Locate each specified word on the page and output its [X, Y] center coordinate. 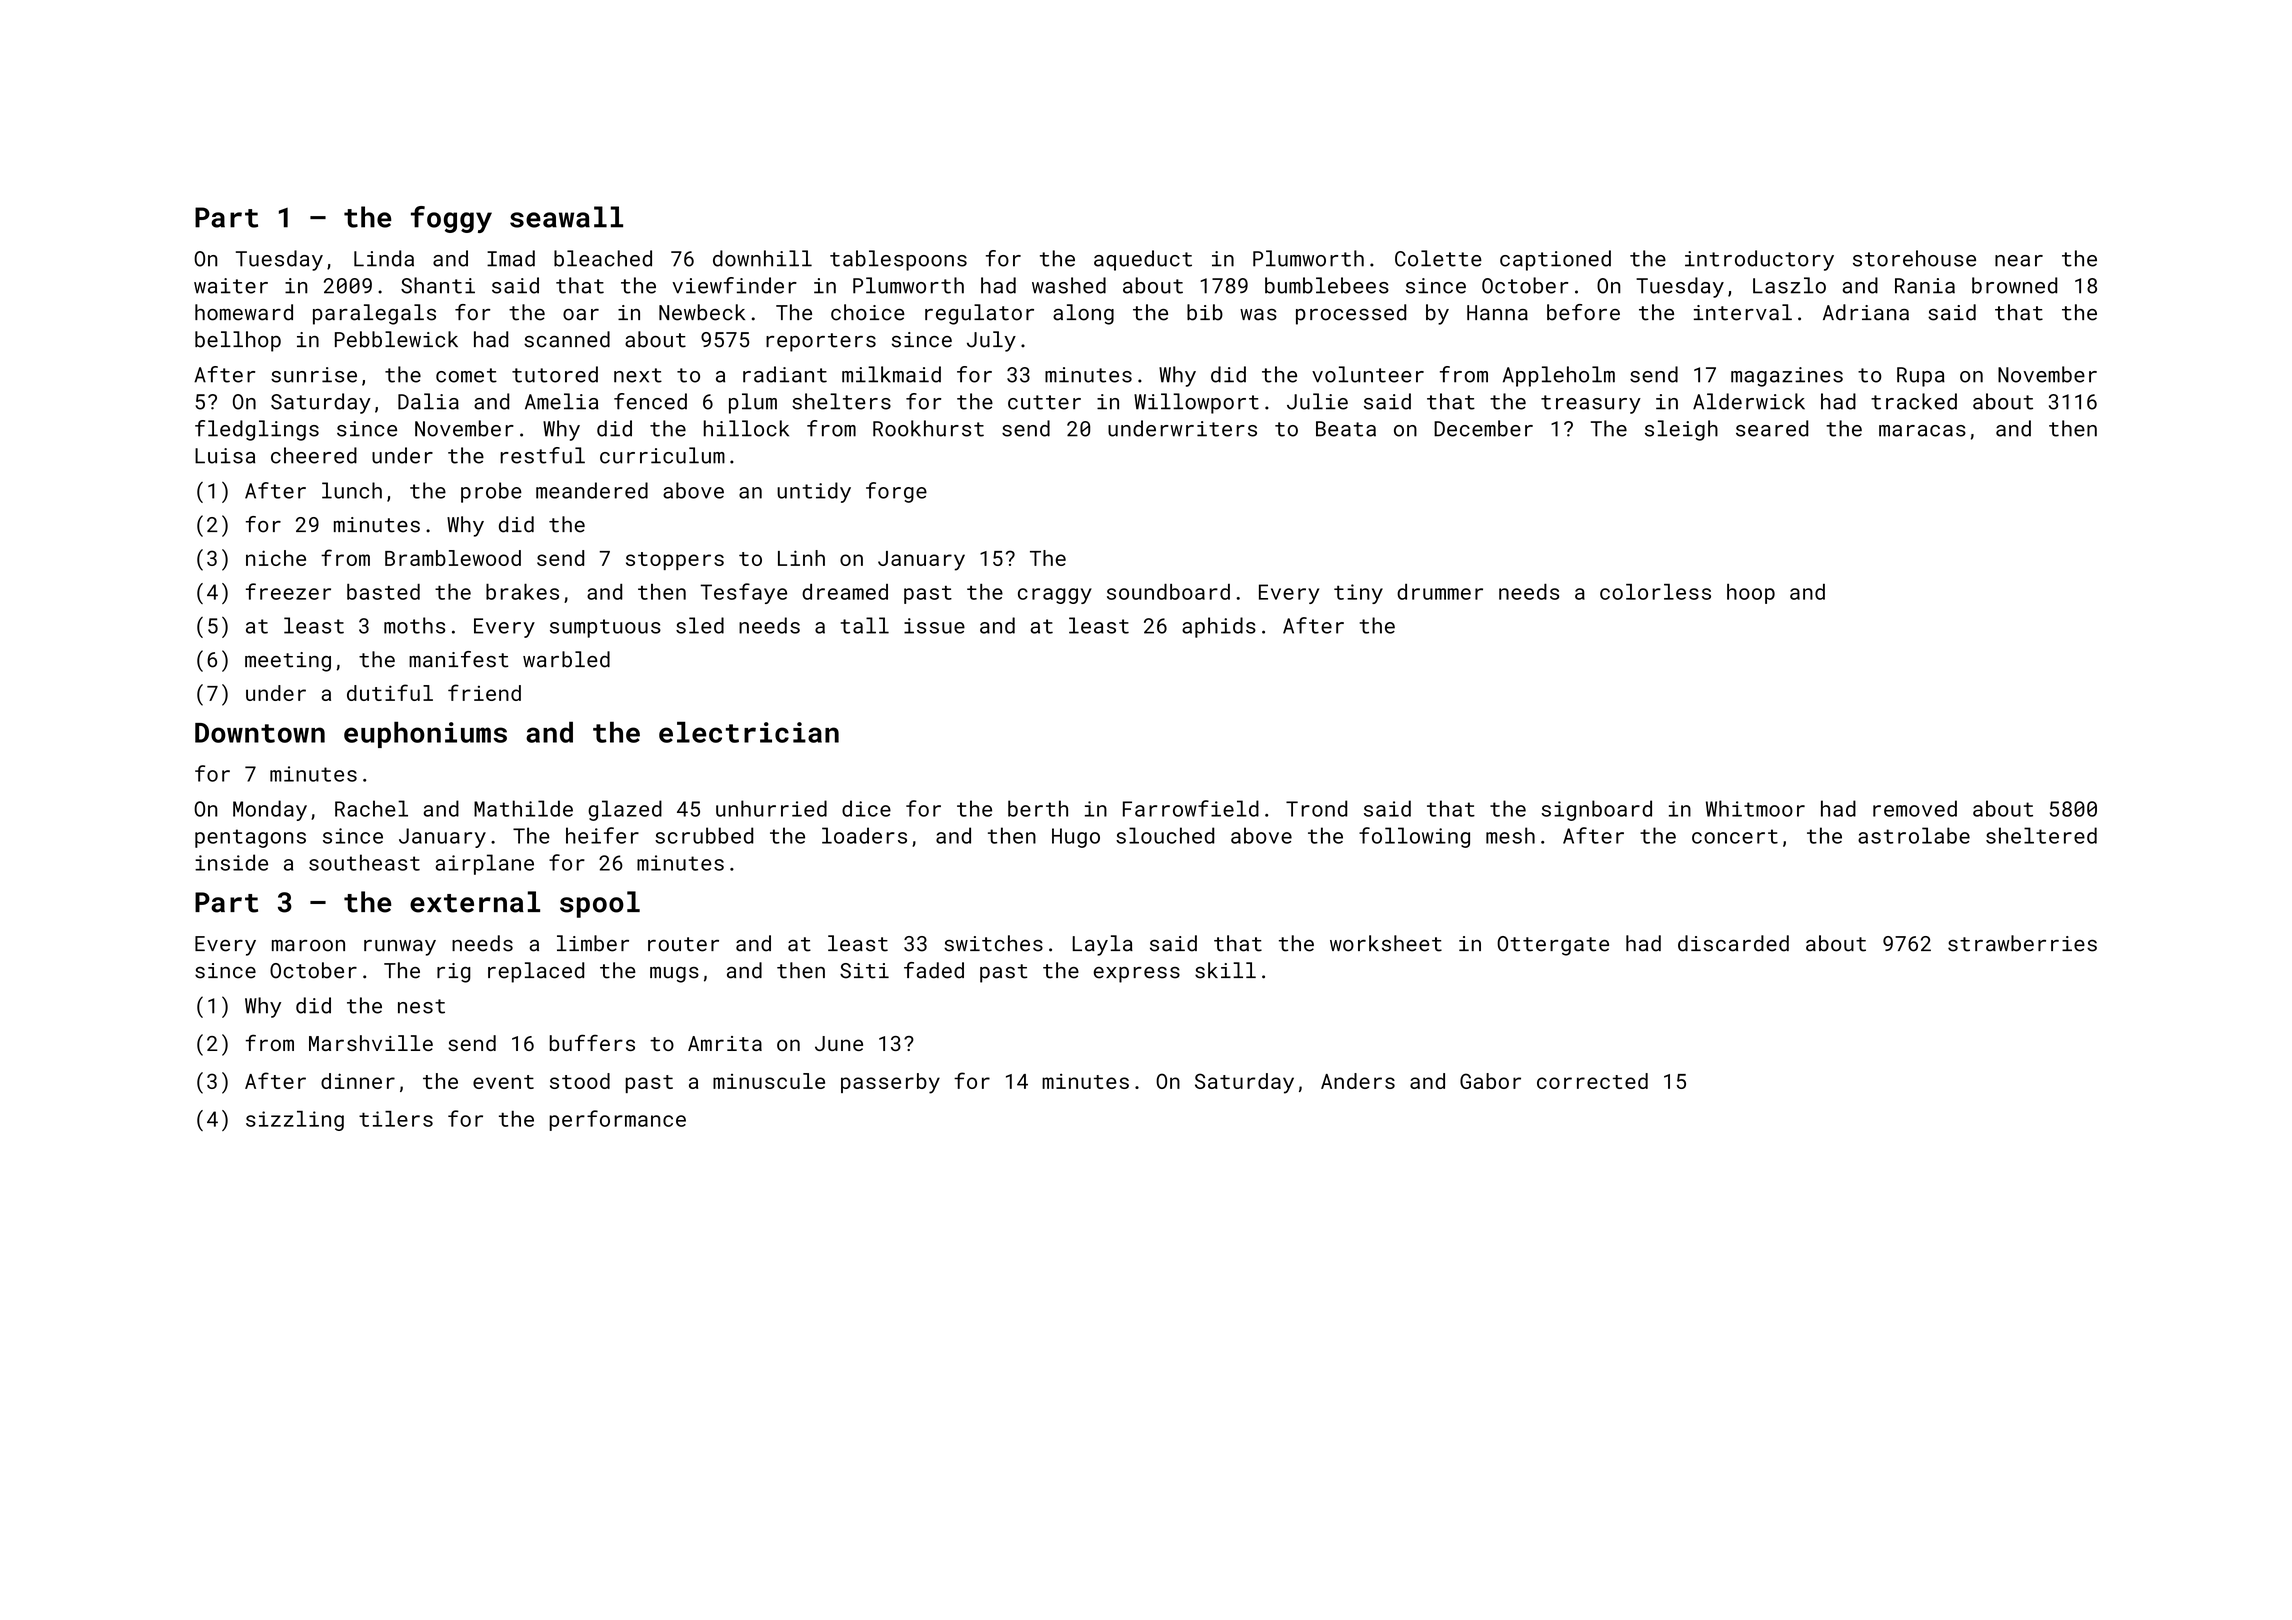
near [2019, 261]
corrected [1592, 1081]
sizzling [295, 1121]
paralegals [374, 314]
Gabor [1490, 1081]
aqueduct [1143, 260]
